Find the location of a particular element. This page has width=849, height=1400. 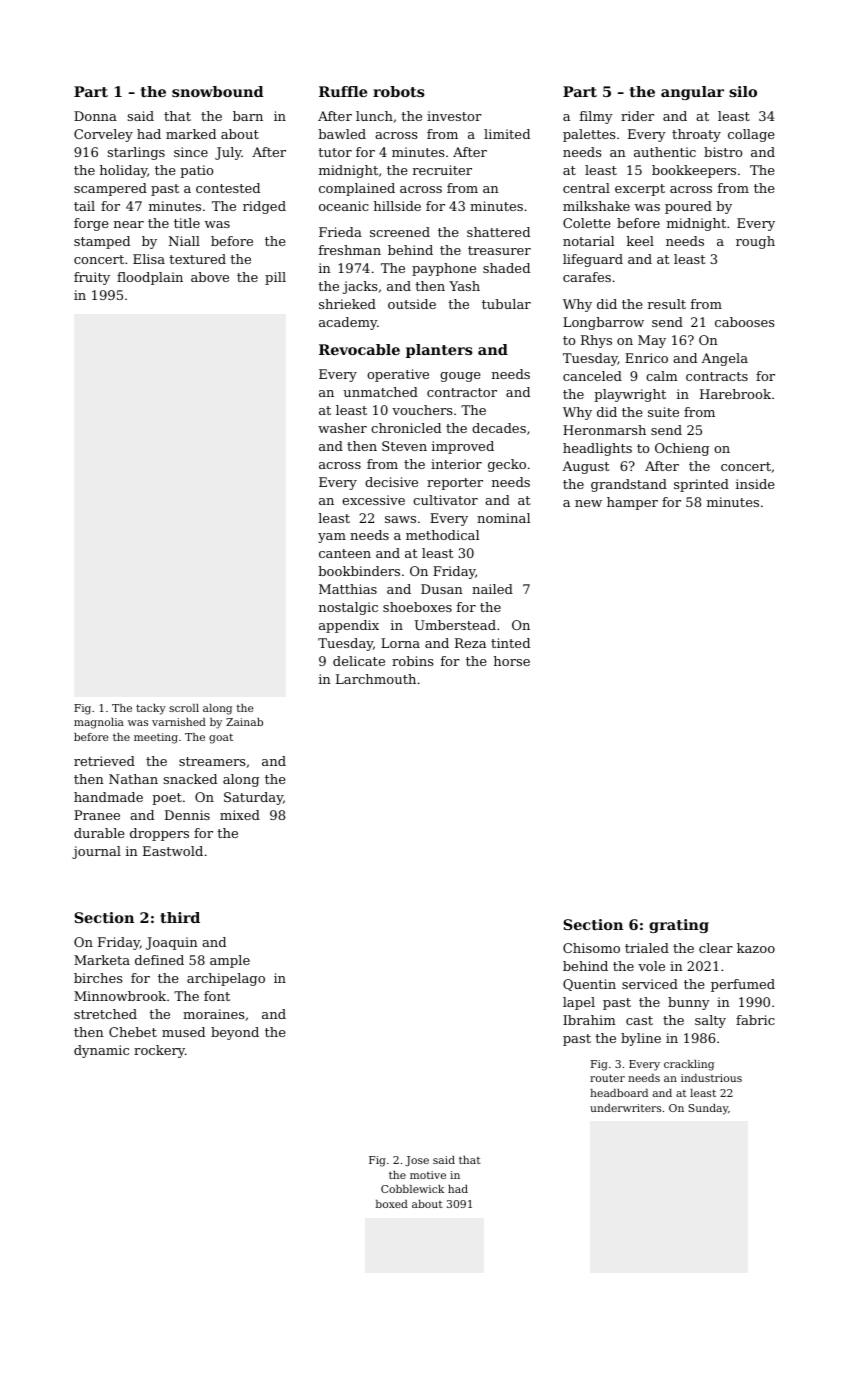

hillside is located at coordinates (397, 206).
